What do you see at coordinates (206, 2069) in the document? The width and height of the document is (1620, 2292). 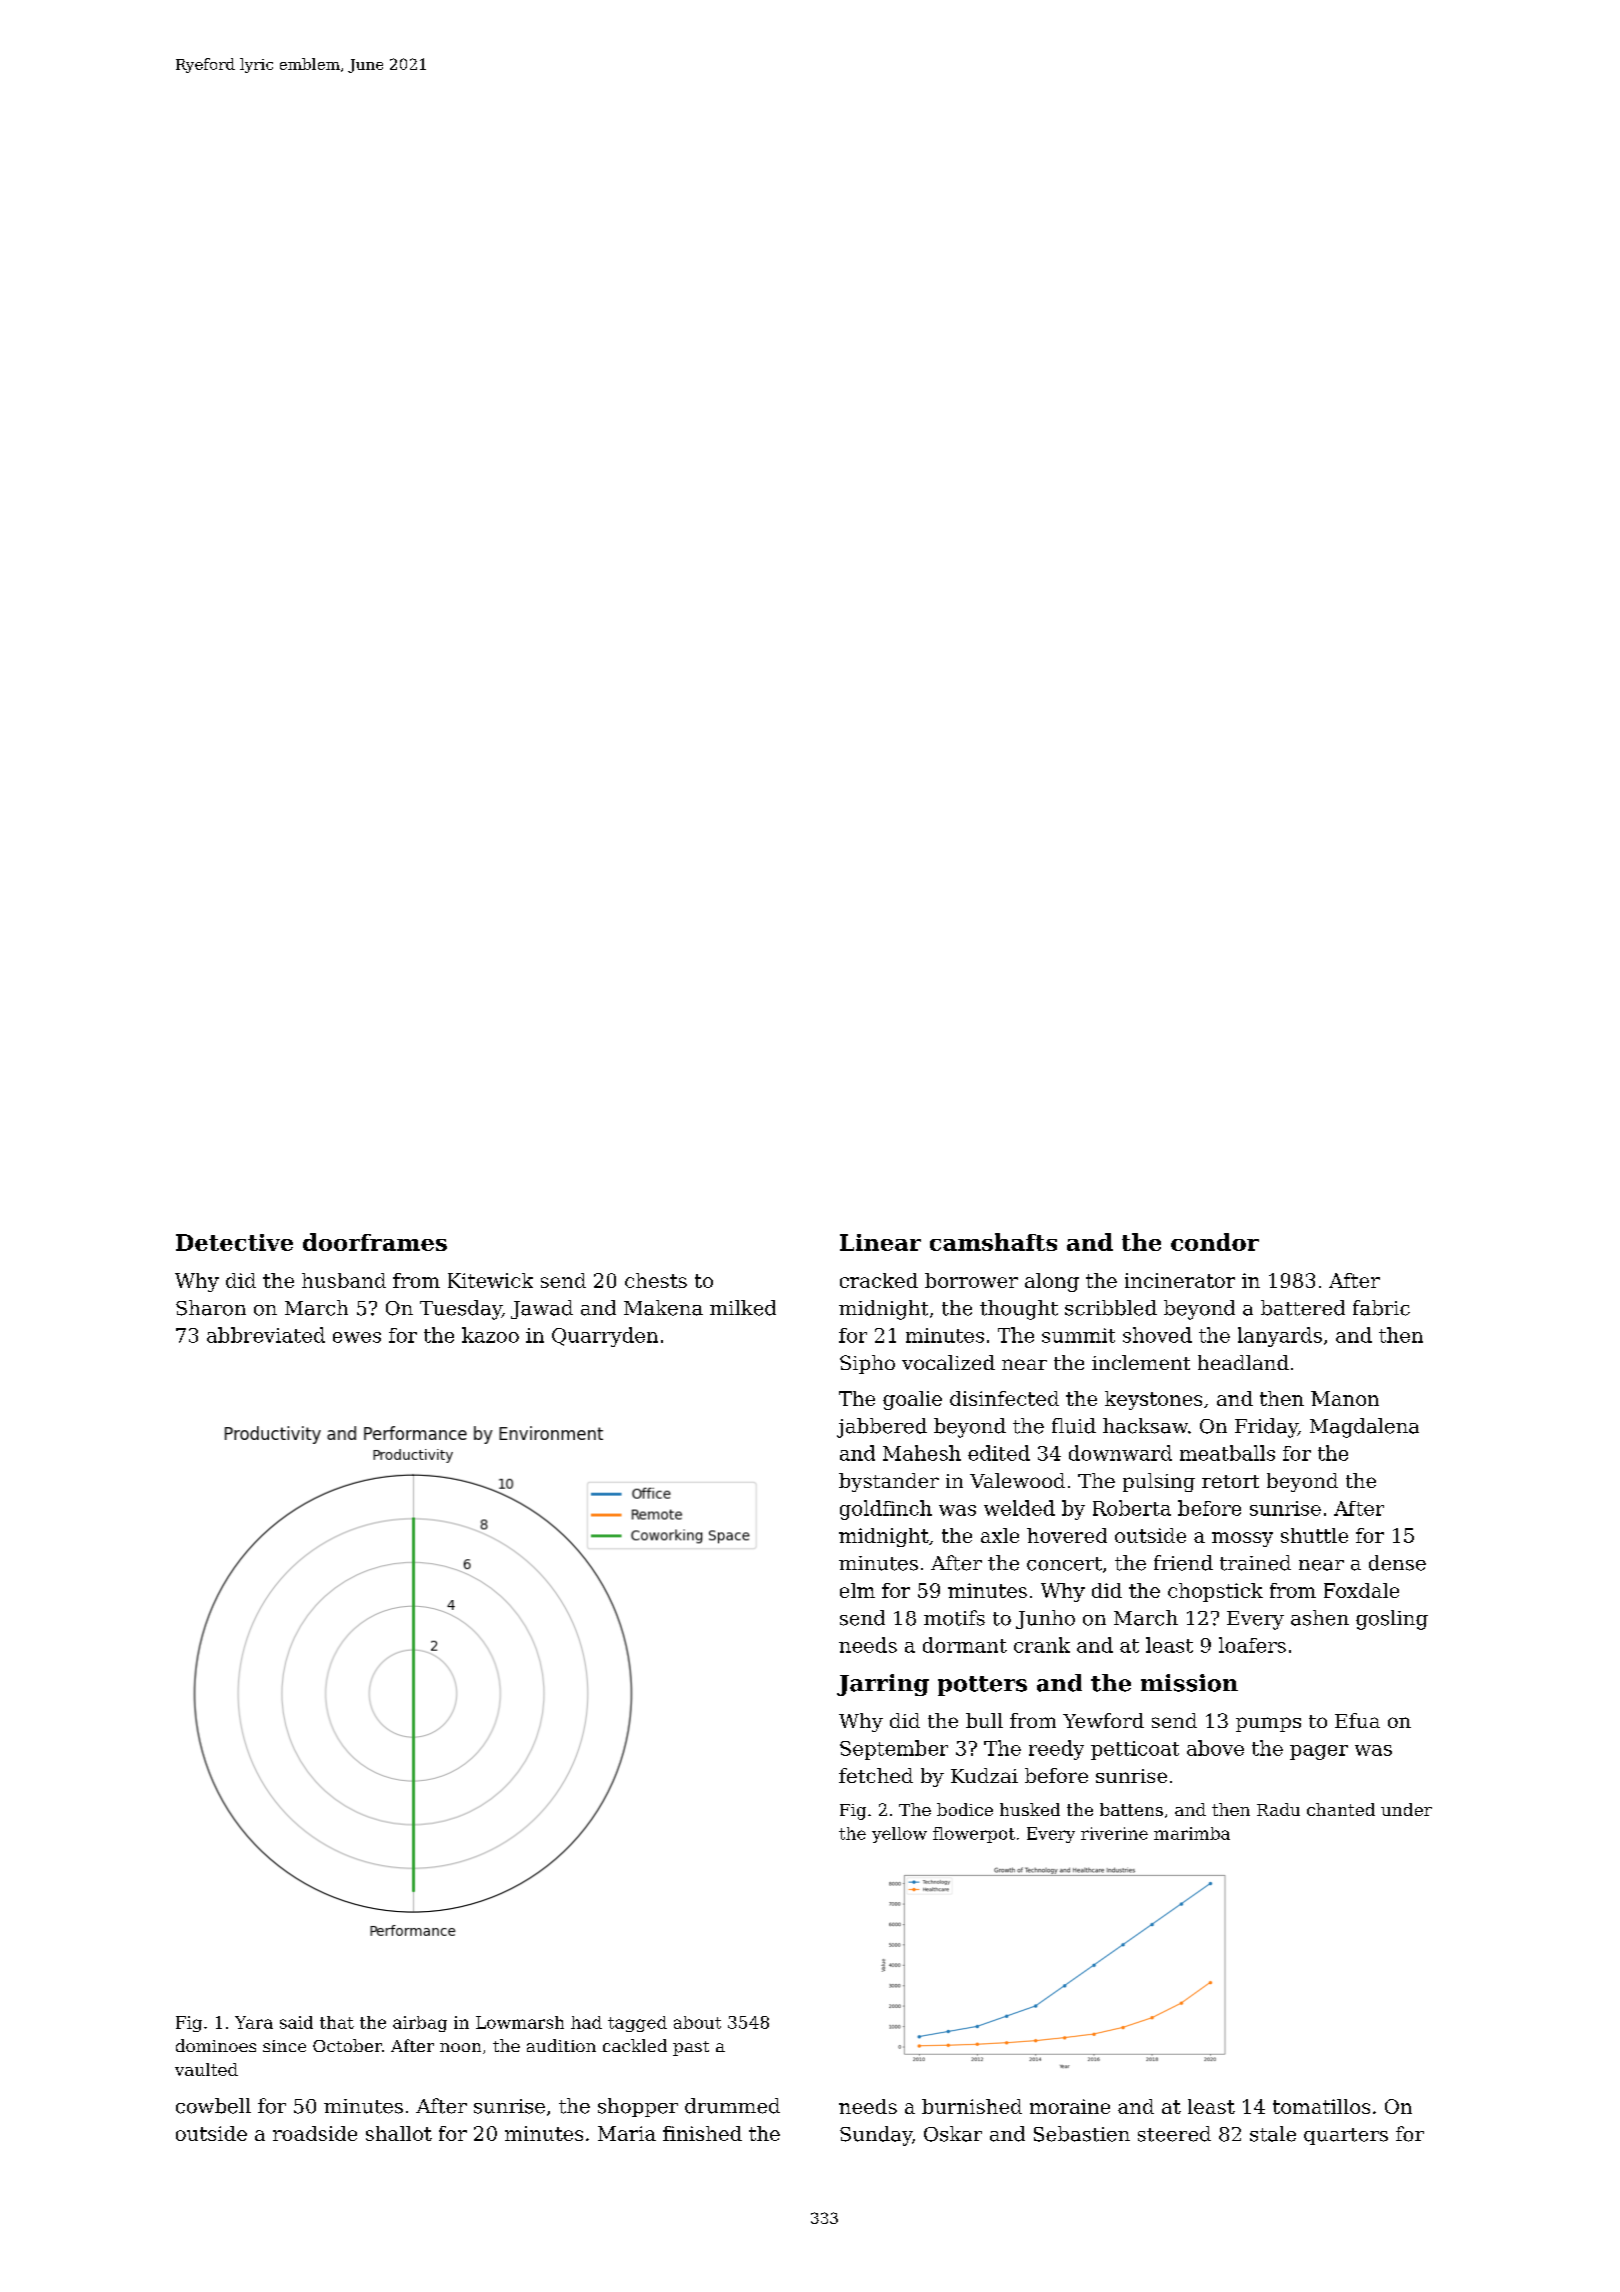 I see `vaulted` at bounding box center [206, 2069].
